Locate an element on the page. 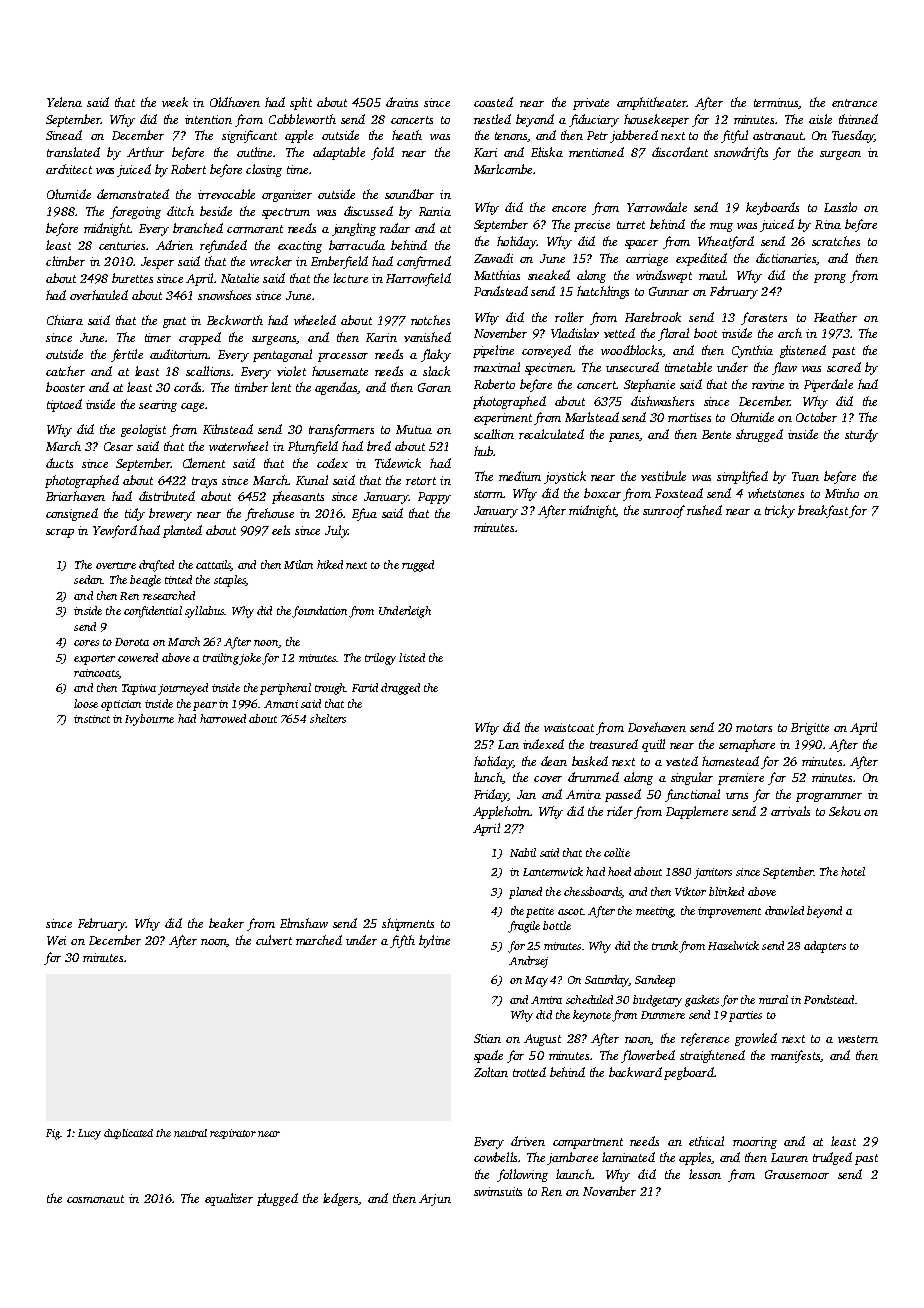  swimsuits is located at coordinates (498, 1191).
